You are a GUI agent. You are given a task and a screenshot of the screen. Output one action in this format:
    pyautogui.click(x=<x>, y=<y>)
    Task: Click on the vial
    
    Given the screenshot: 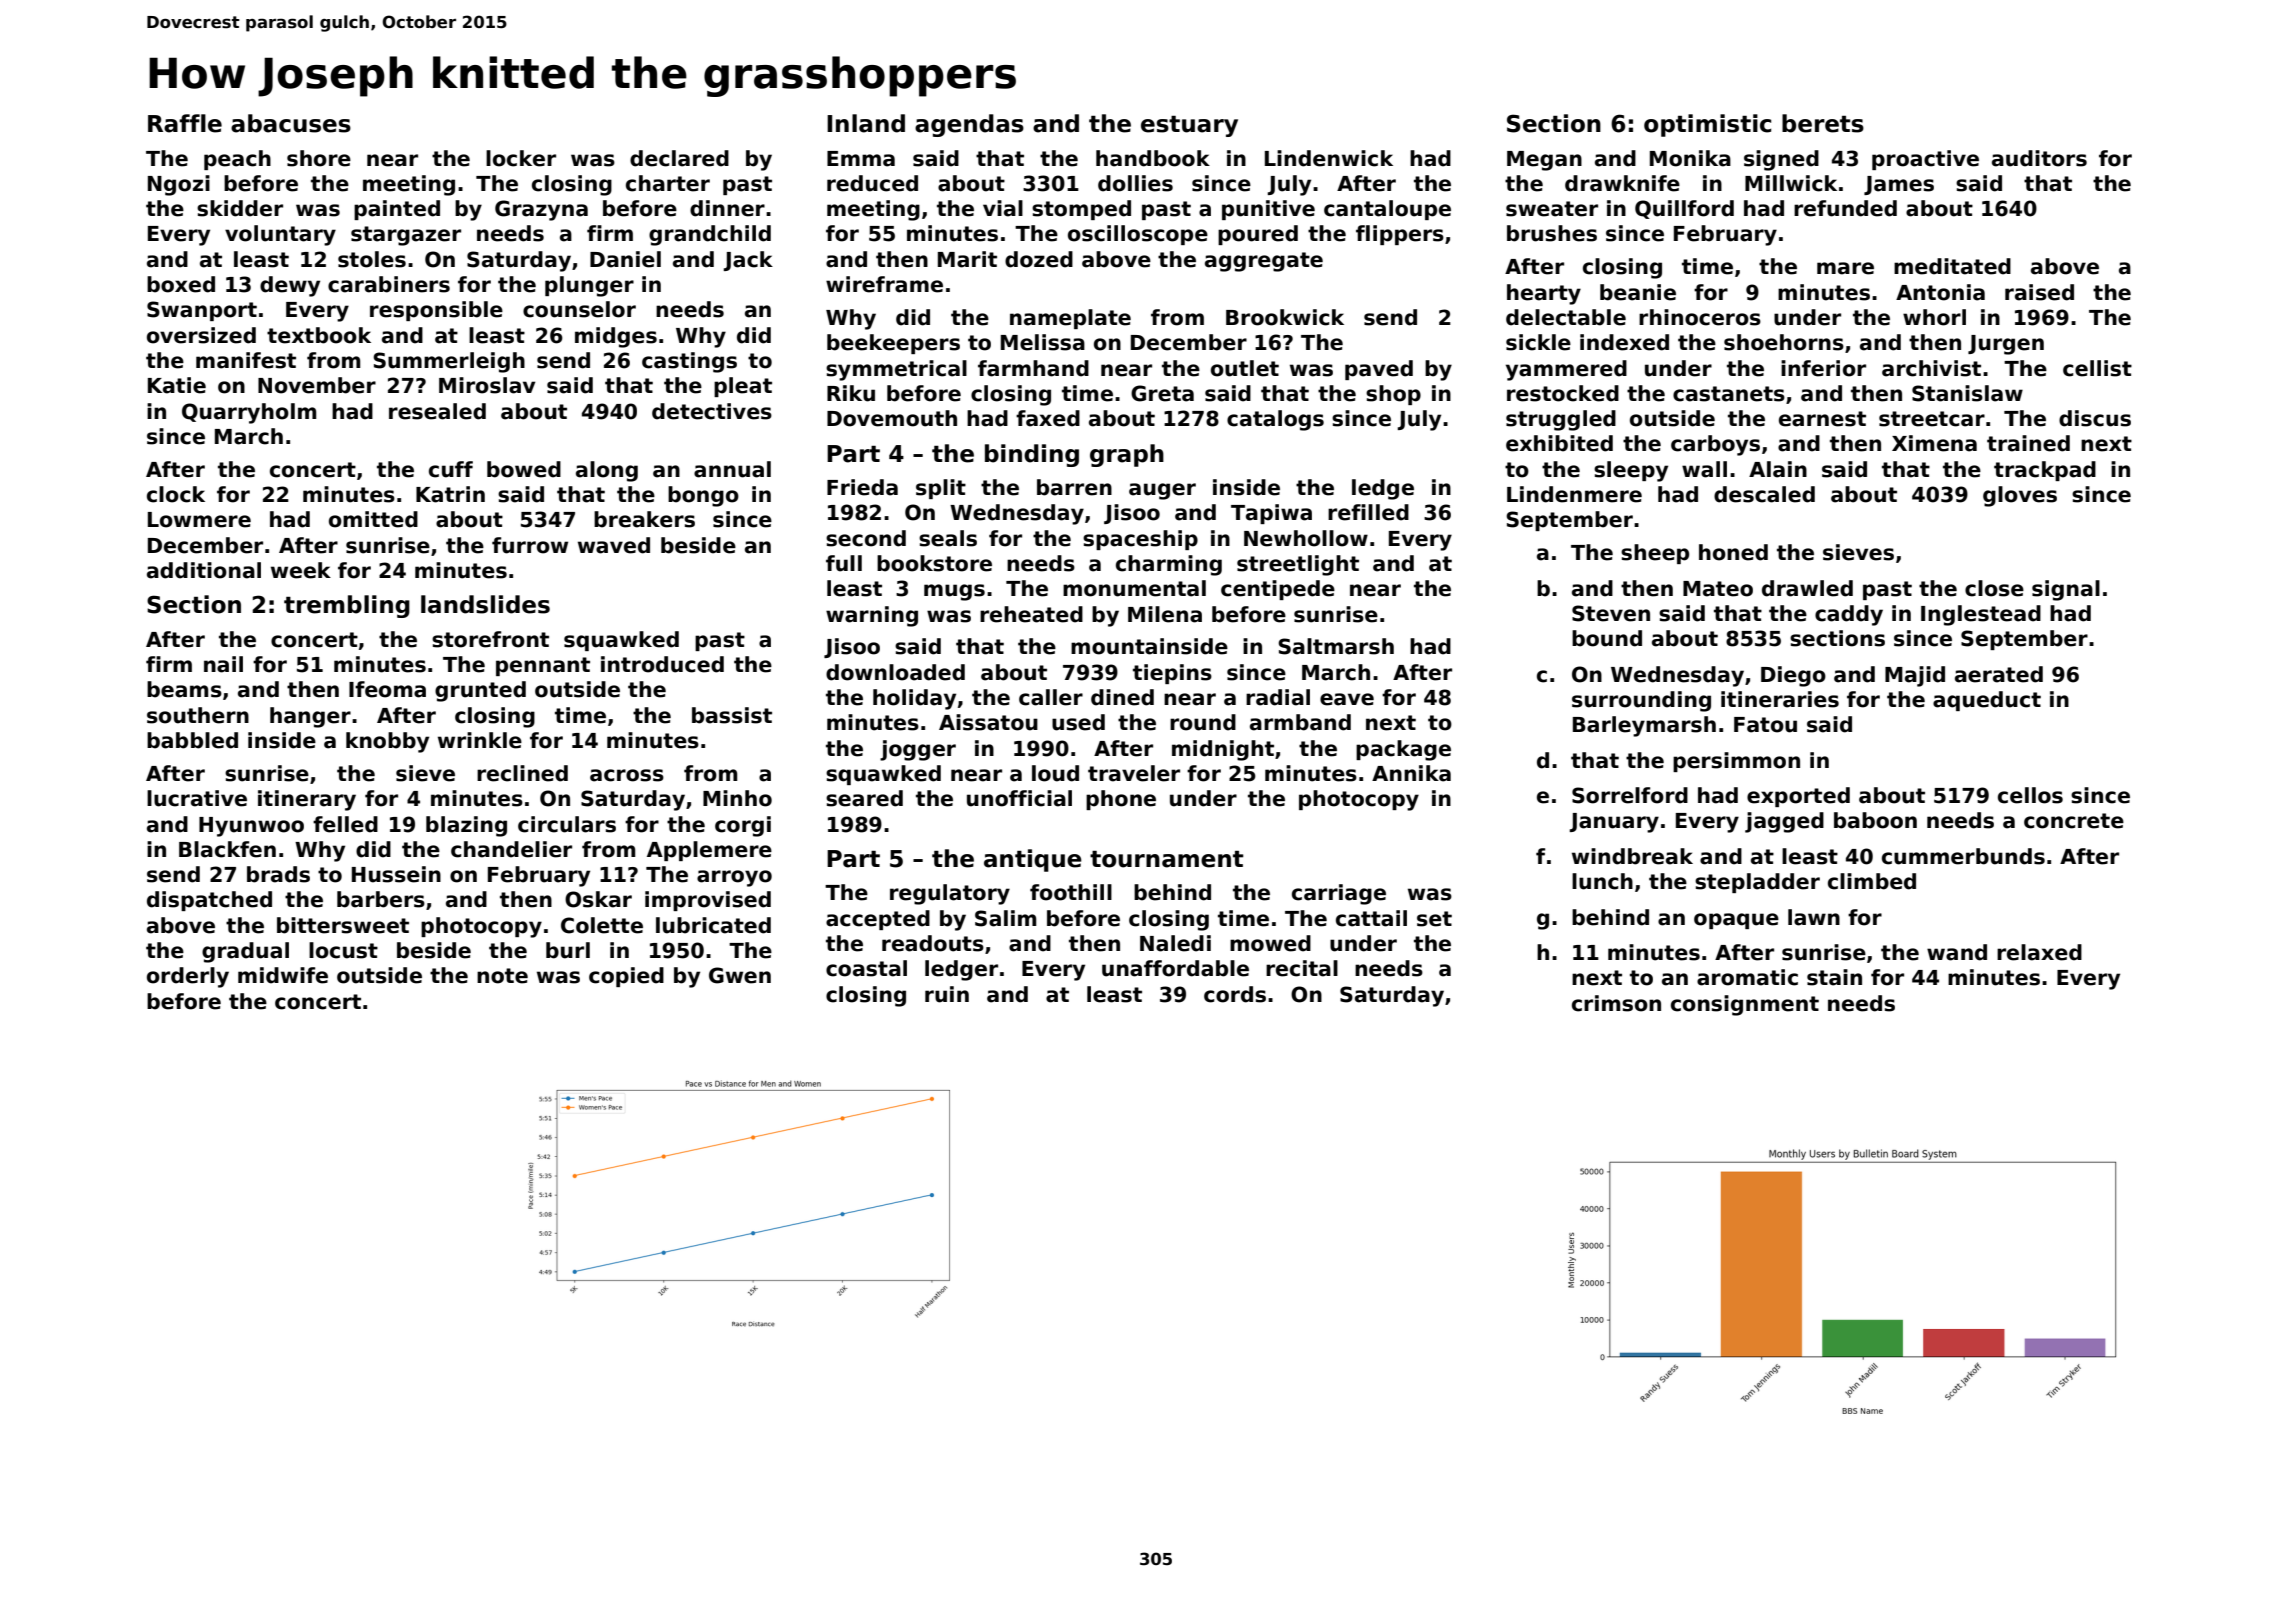 What is the action you would take?
    pyautogui.click(x=1003, y=208)
